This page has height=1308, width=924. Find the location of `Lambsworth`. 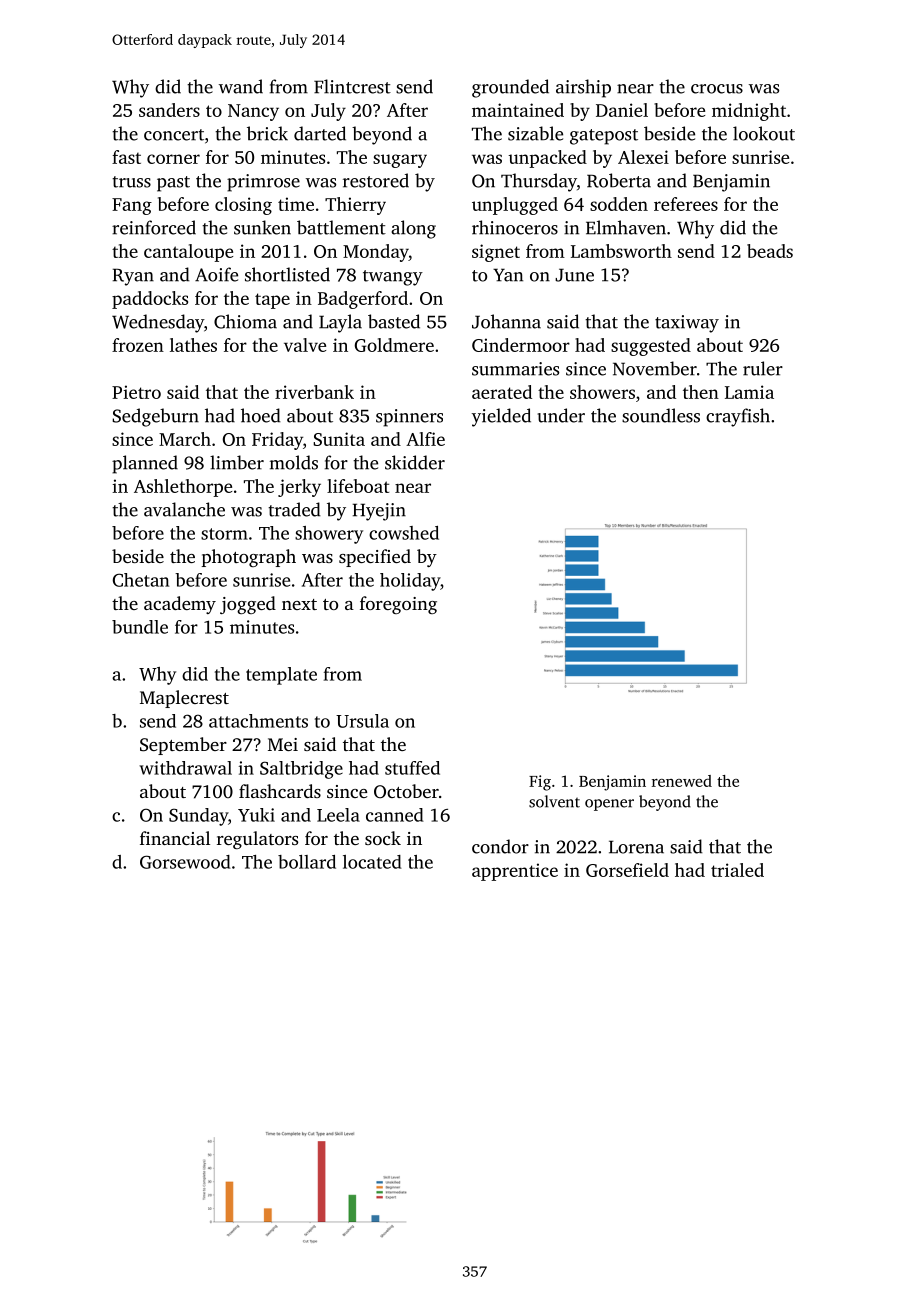

Lambsworth is located at coordinates (621, 251).
